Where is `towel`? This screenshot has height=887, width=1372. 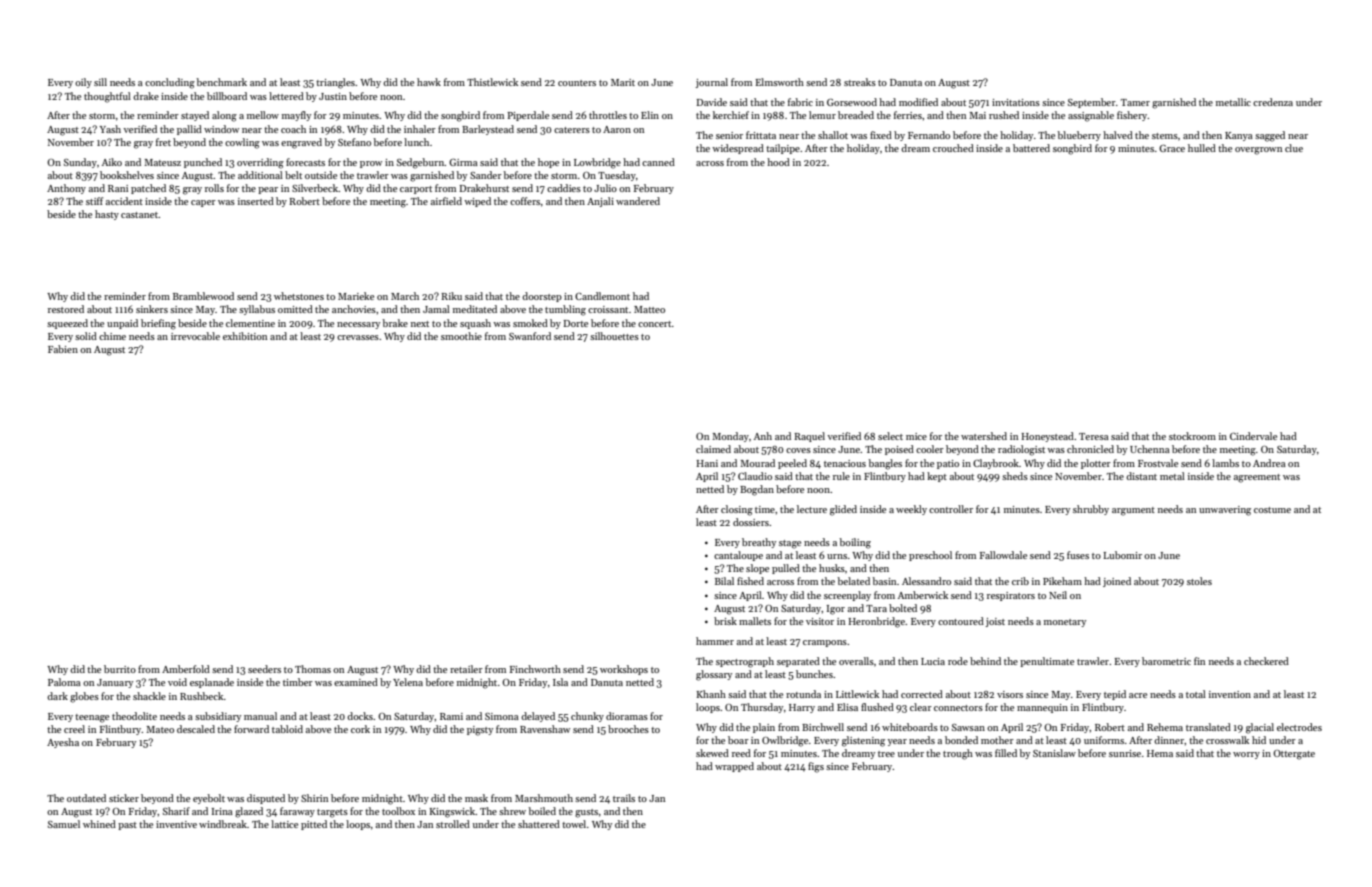
towel is located at coordinates (574, 824).
